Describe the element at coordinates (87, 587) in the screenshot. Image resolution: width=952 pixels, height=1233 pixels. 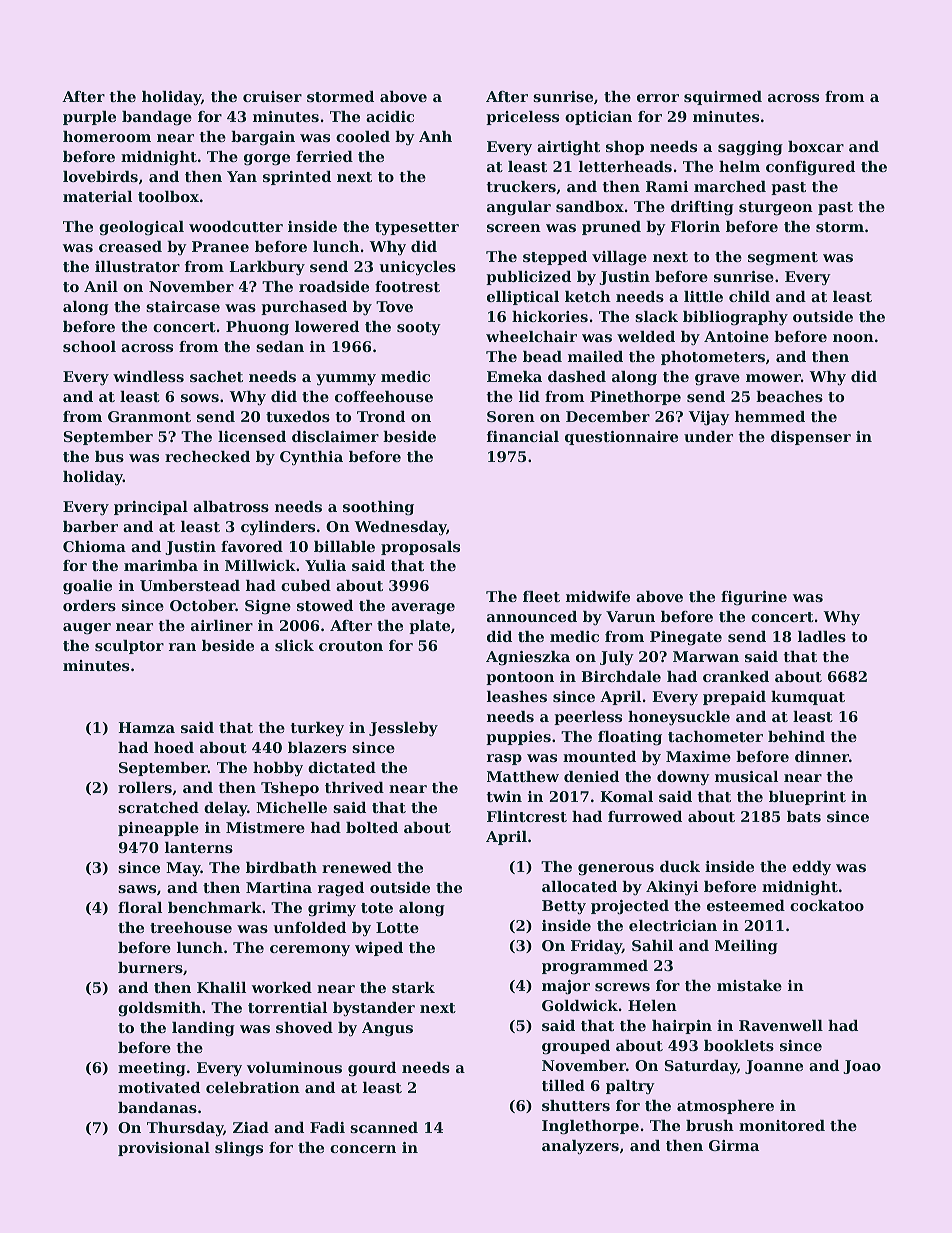
I see `goalie` at that location.
